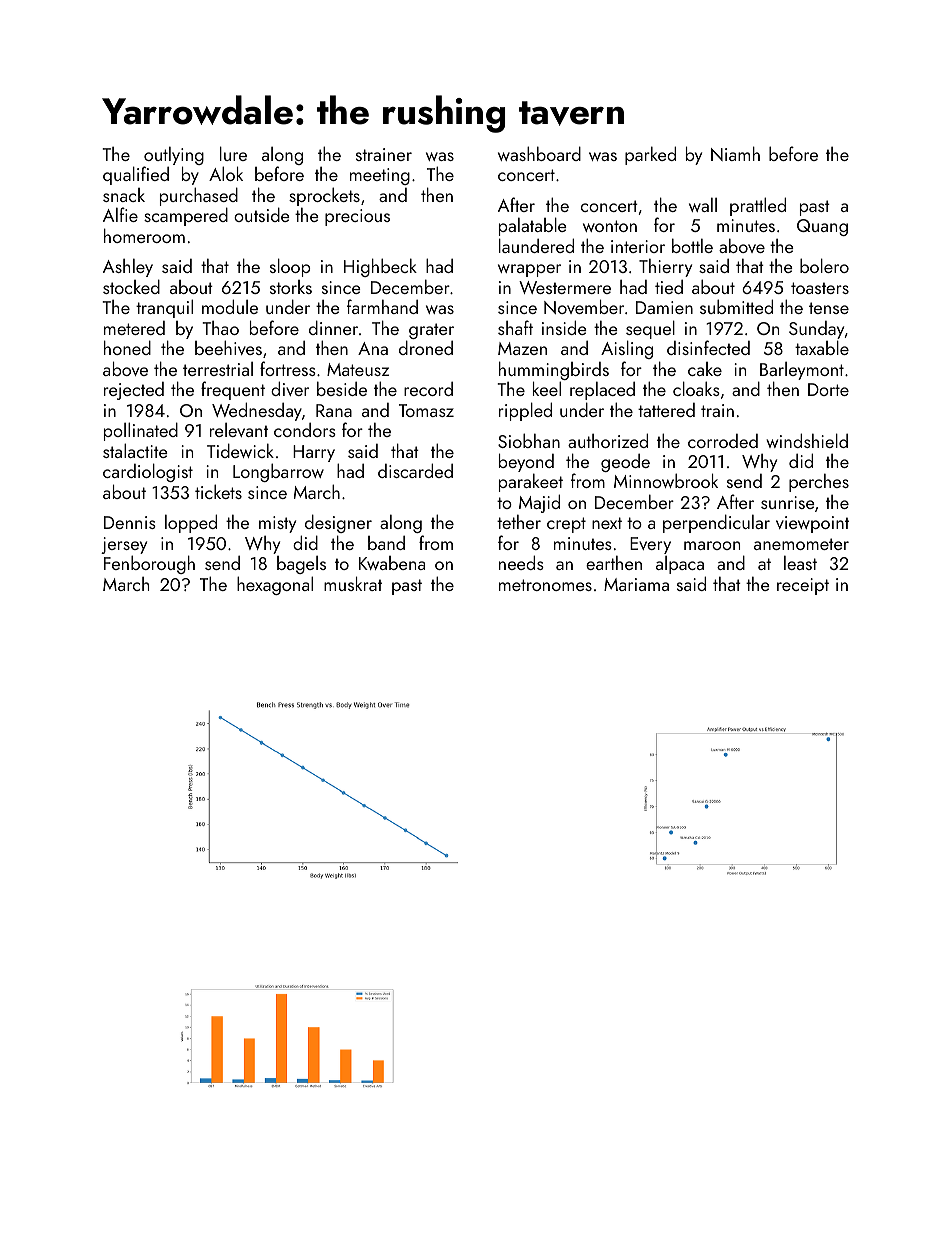 The width and height of the screenshot is (952, 1233). What do you see at coordinates (291, 287) in the screenshot?
I see `storks` at bounding box center [291, 287].
